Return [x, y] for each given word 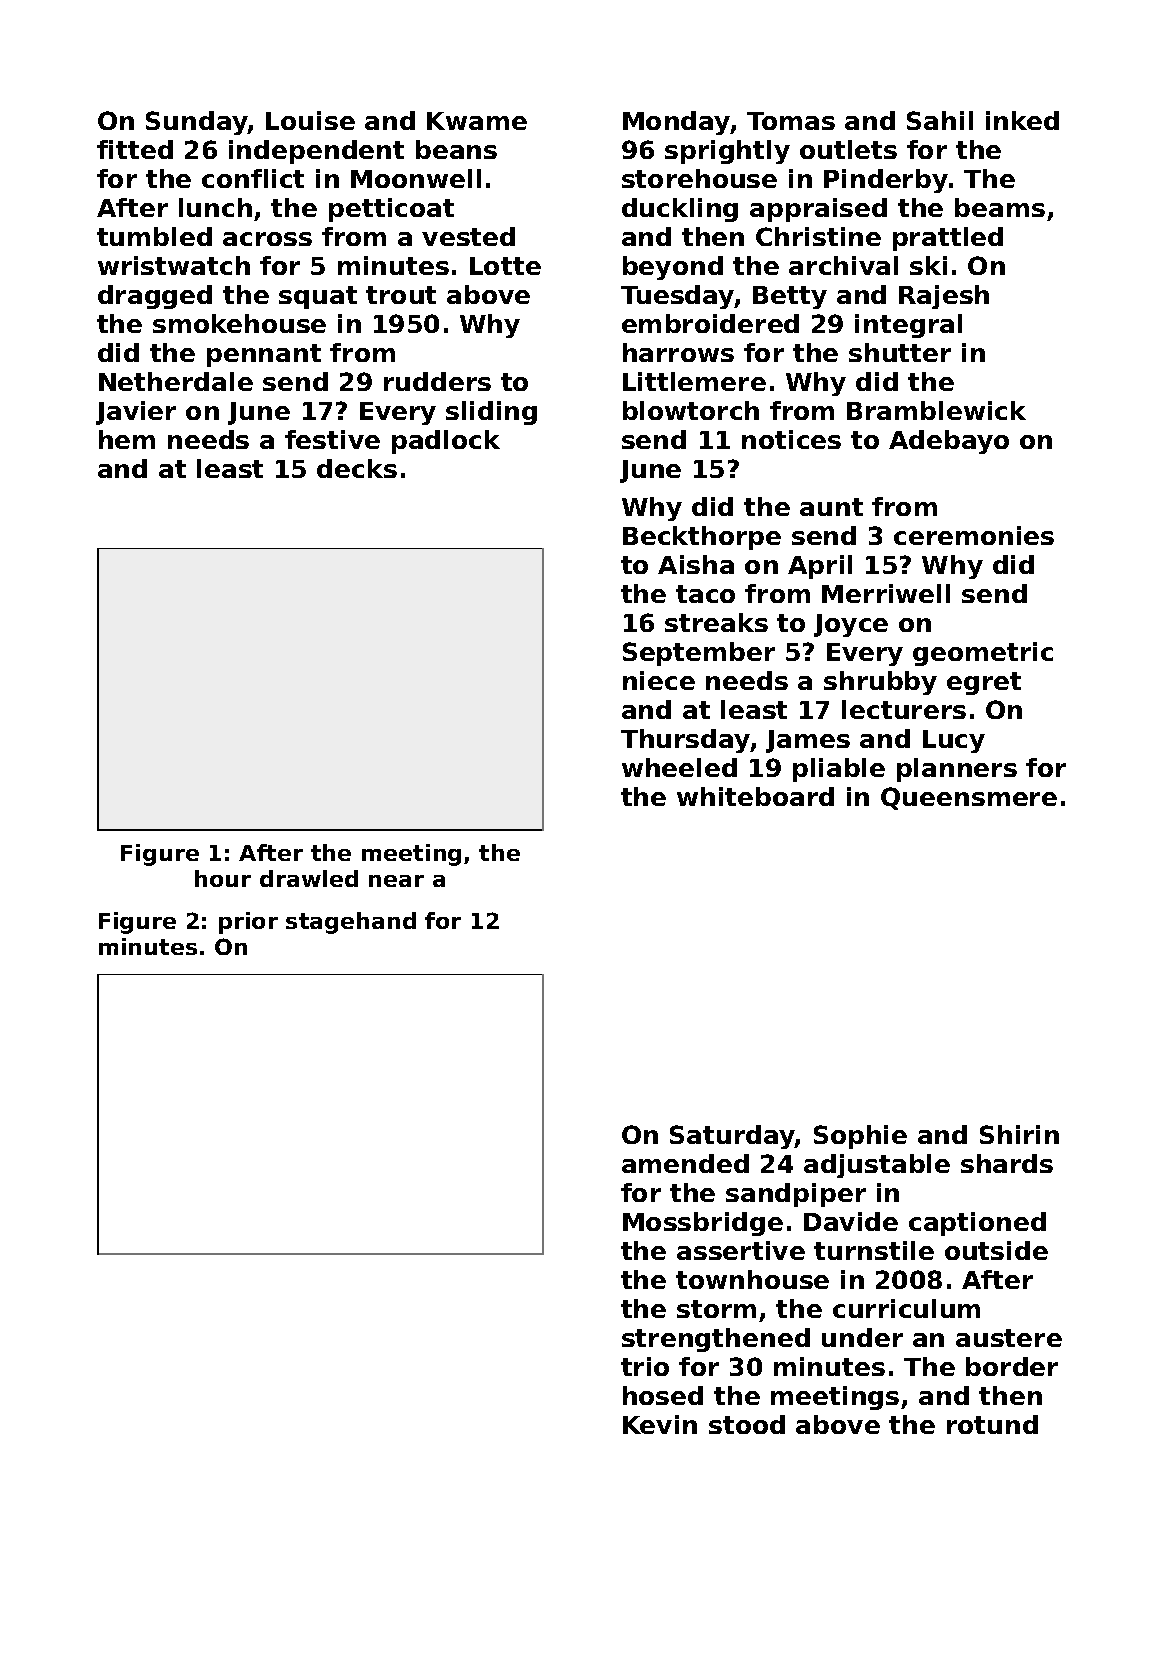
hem [127, 439]
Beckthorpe [702, 538]
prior [248, 923]
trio [645, 1366]
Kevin [660, 1424]
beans [456, 149]
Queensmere [969, 798]
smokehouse [239, 323]
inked [1022, 120]
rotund [992, 1424]
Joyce [851, 625]
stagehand [351, 923]
